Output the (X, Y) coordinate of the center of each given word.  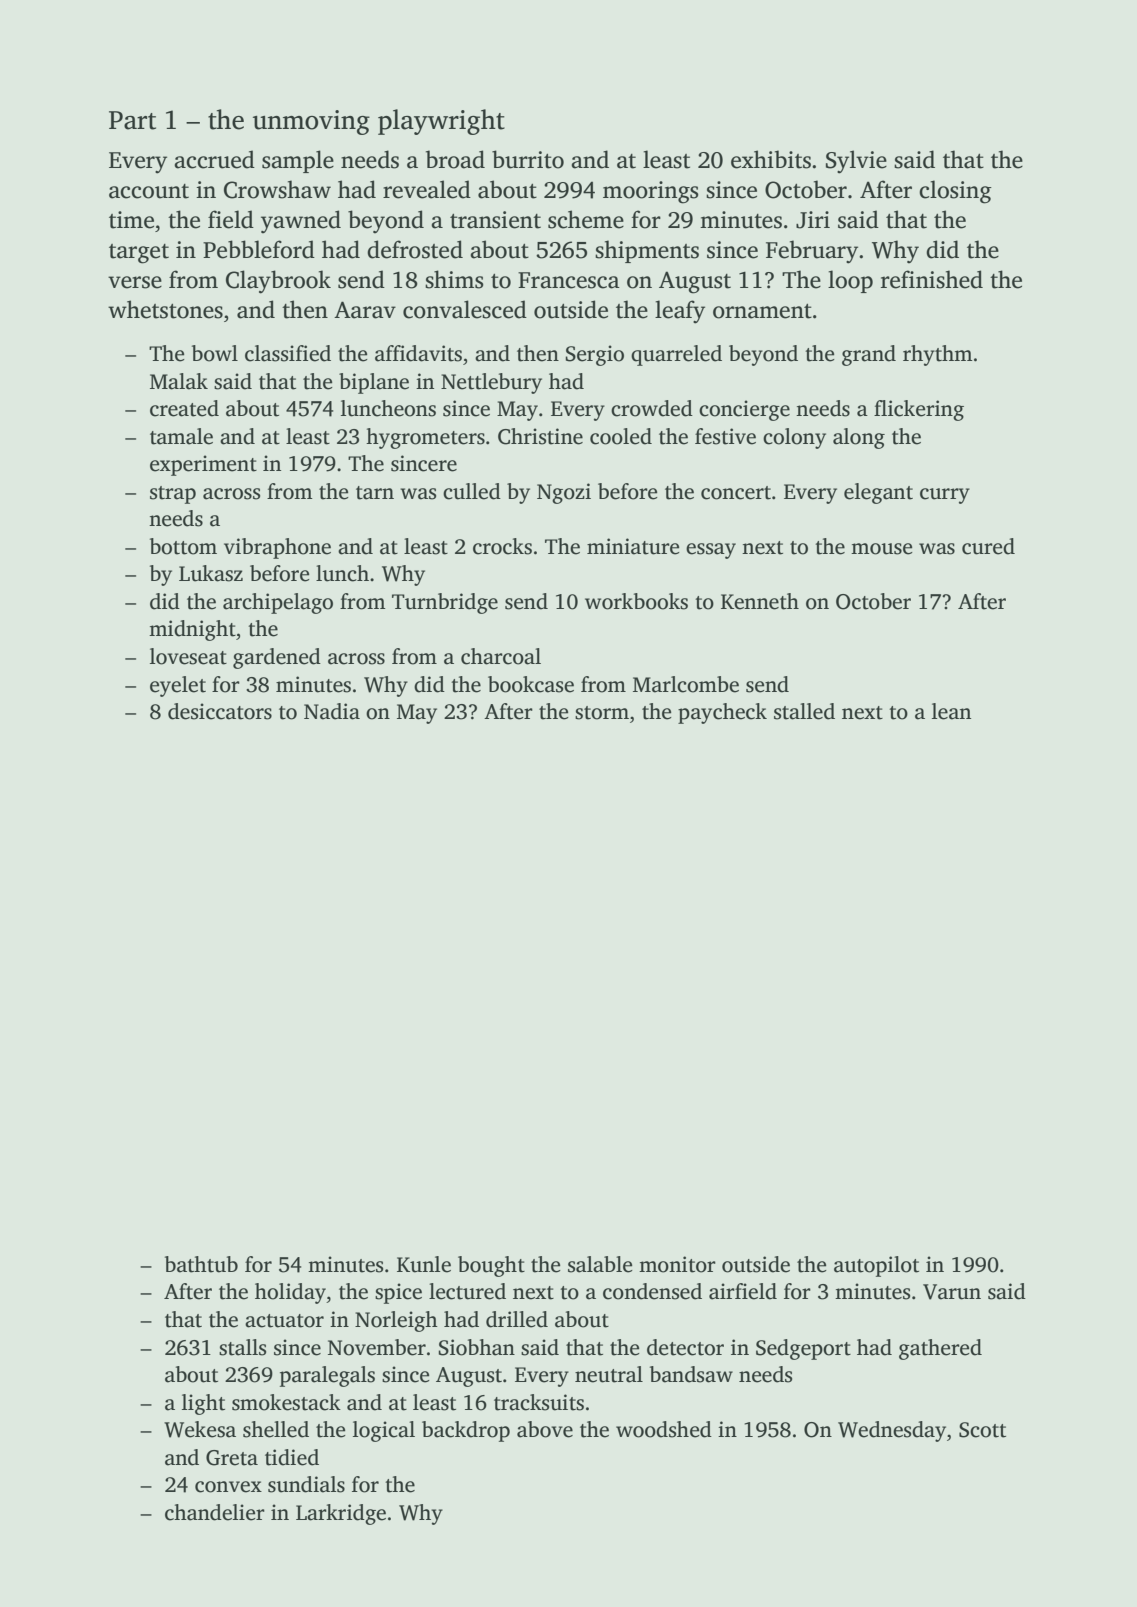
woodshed (664, 1429)
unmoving (311, 122)
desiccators (220, 711)
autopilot (876, 1266)
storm (602, 713)
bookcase (531, 684)
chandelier (215, 1512)
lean (951, 711)
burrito (528, 159)
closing (955, 192)
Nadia (332, 711)
